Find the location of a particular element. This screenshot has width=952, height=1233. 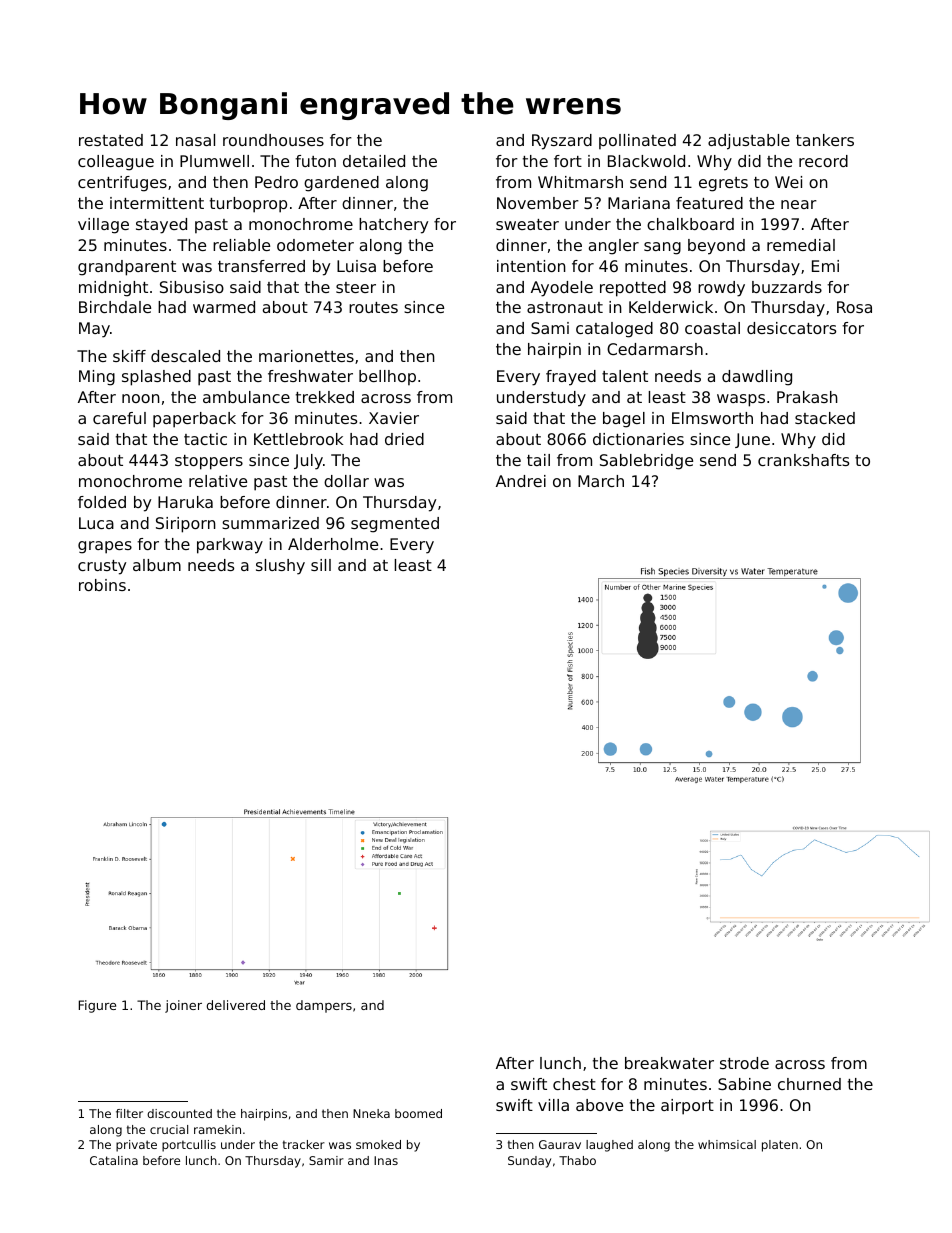

Andrei is located at coordinates (521, 481).
